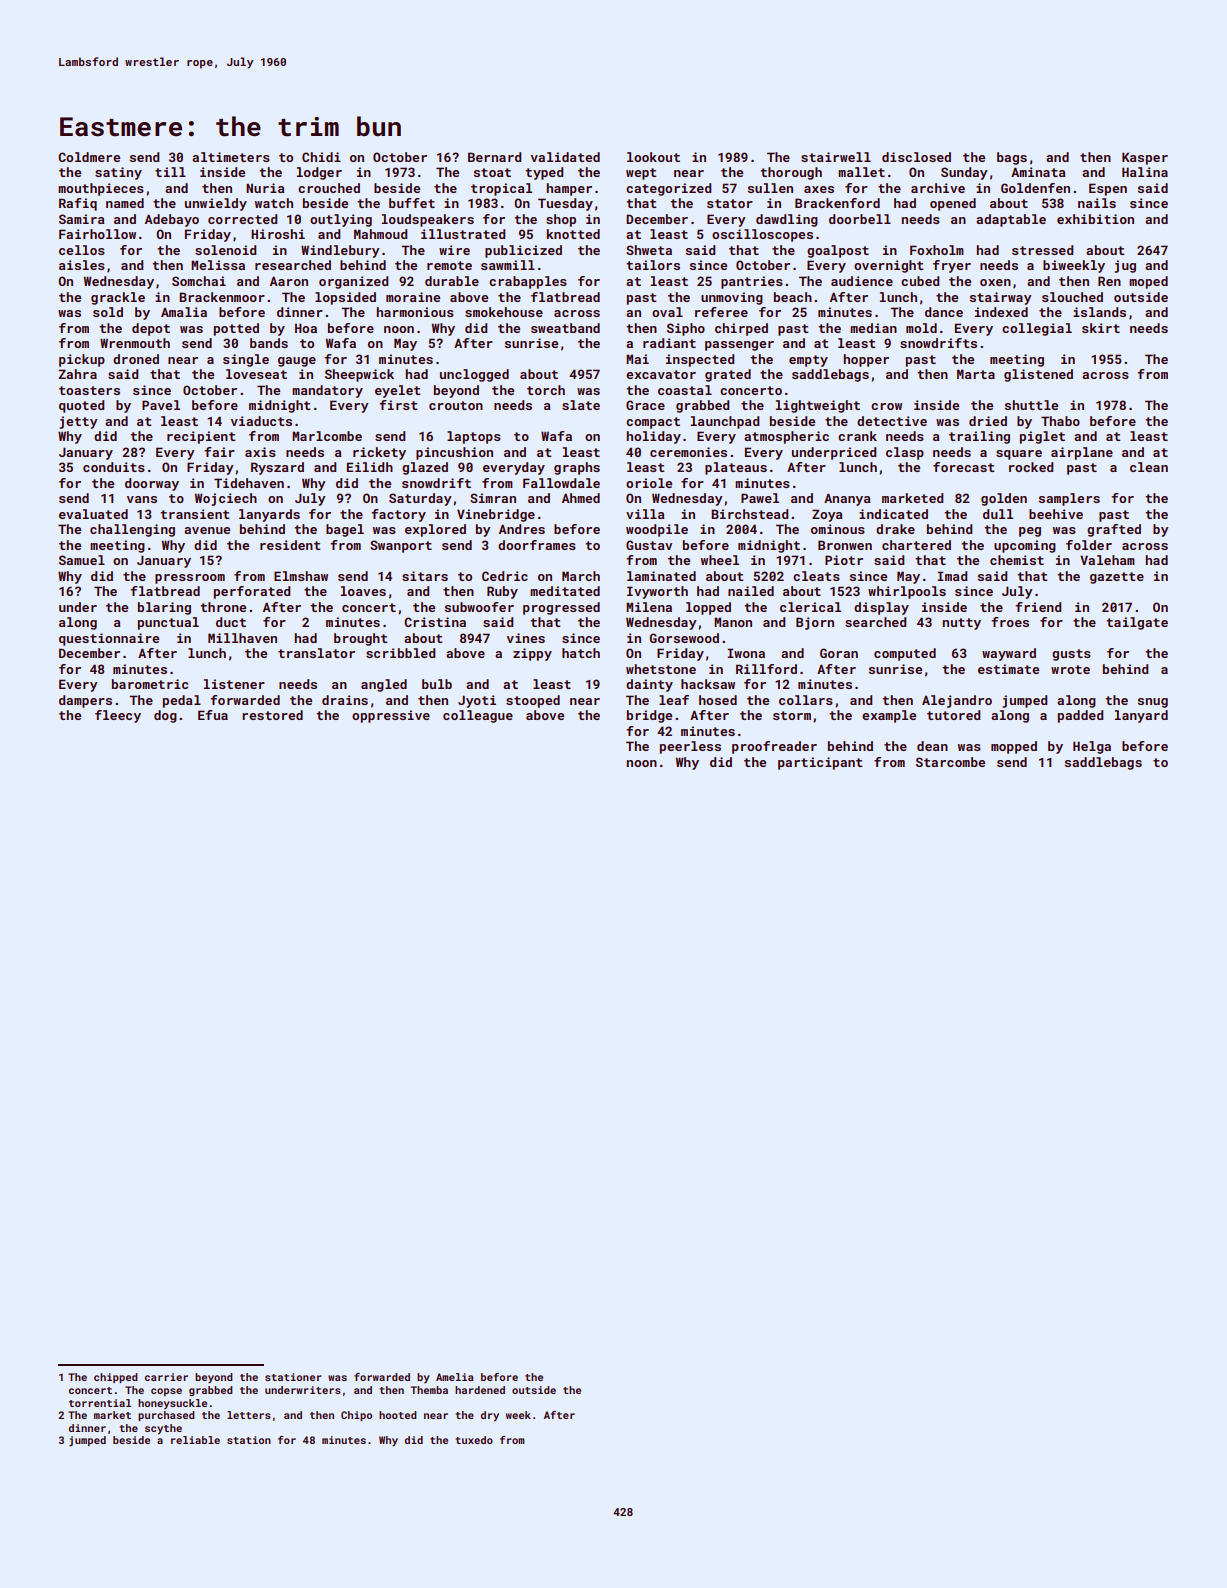 Image resolution: width=1227 pixels, height=1588 pixels. I want to click on dampers, so click(85, 701).
